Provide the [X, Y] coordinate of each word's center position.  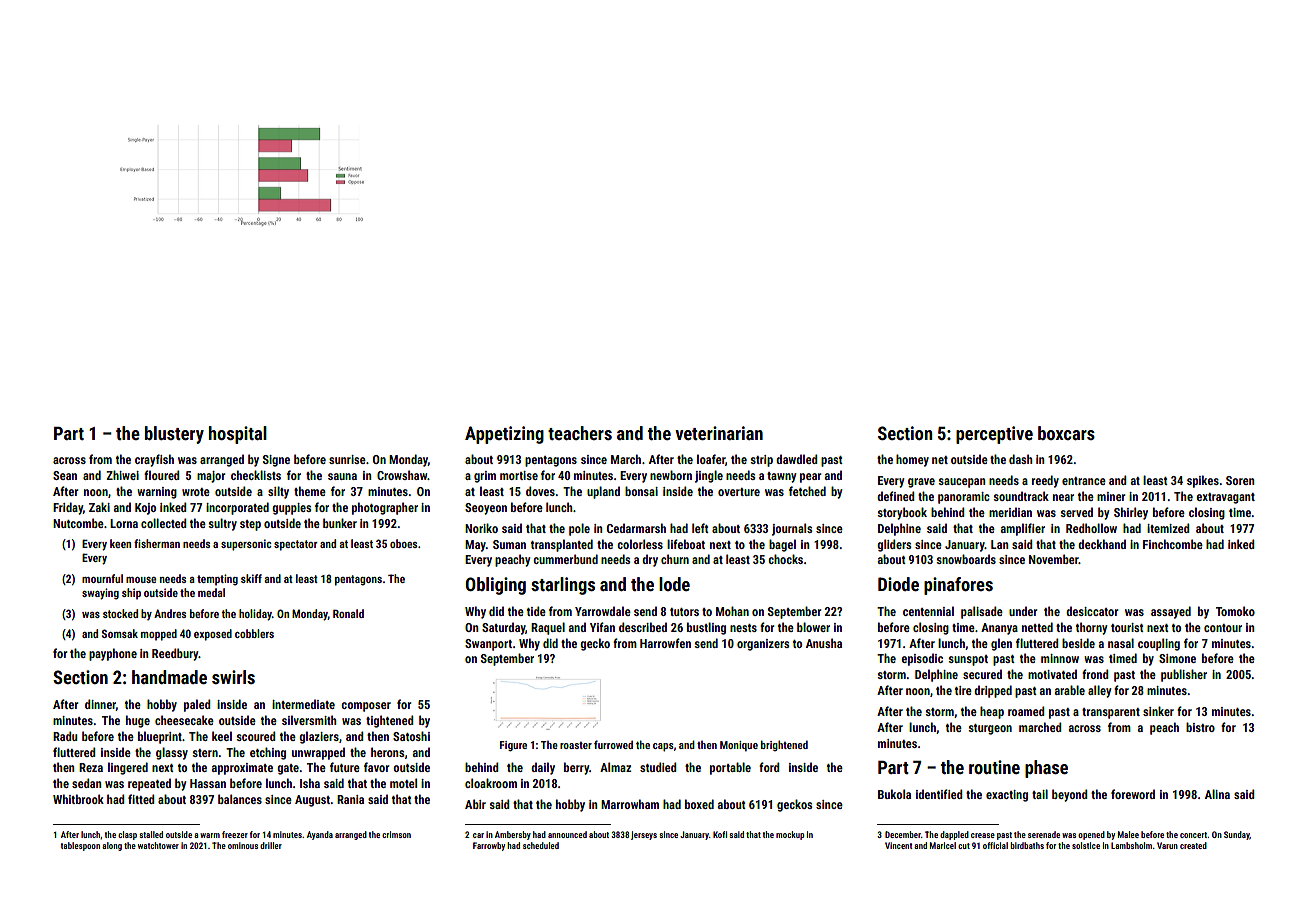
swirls [233, 677]
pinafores [958, 586]
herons [387, 752]
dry [650, 560]
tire [963, 690]
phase [1046, 769]
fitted [141, 799]
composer [366, 707]
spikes [1203, 481]
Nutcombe [78, 523]
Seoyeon [486, 509]
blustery [174, 435]
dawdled [797, 459]
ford [769, 767]
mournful [102, 578]
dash [1021, 459]
